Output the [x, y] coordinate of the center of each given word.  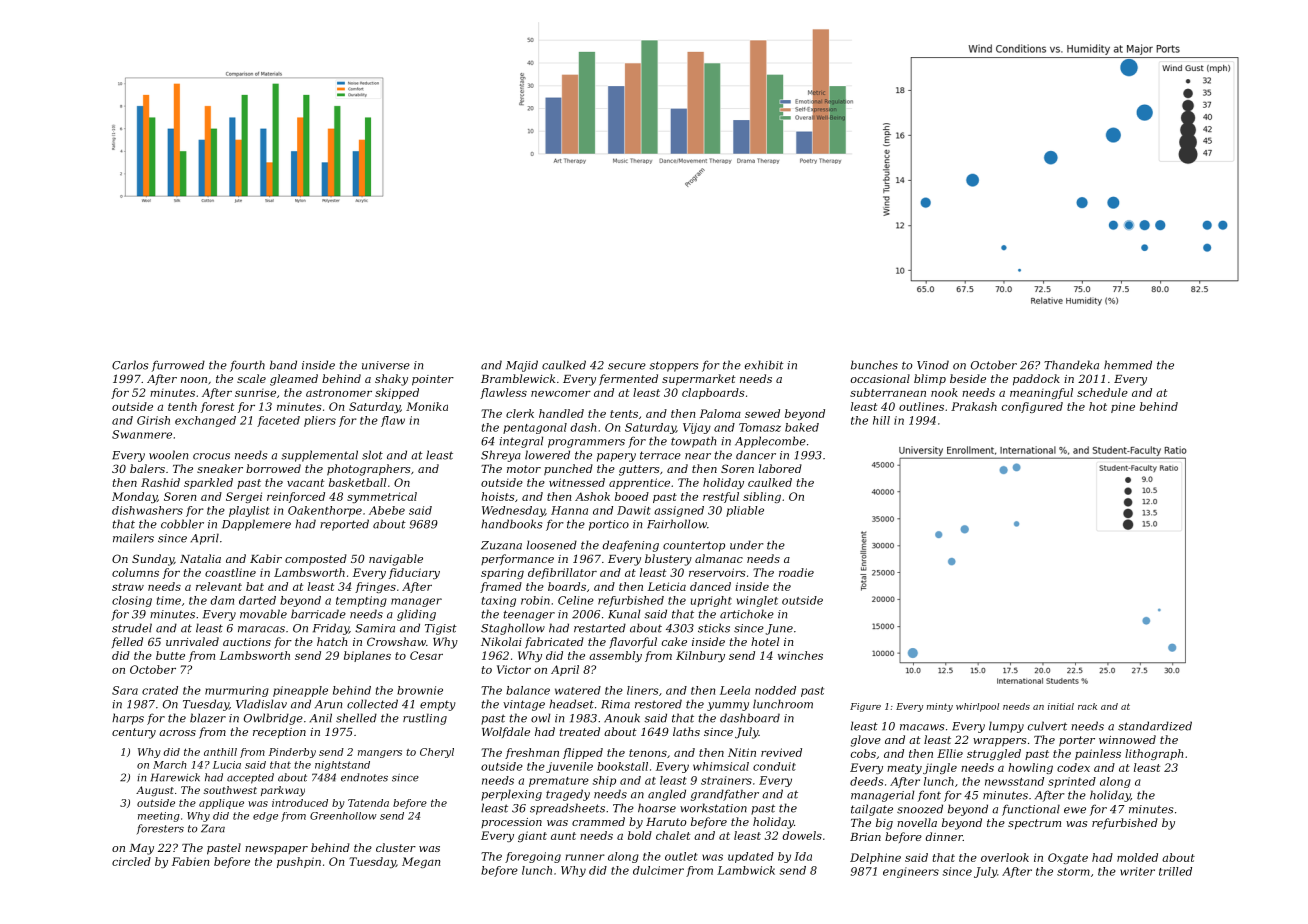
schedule [1102, 392]
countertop [694, 546]
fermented [628, 379]
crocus [211, 456]
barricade [318, 614]
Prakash [974, 406]
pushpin [299, 862]
